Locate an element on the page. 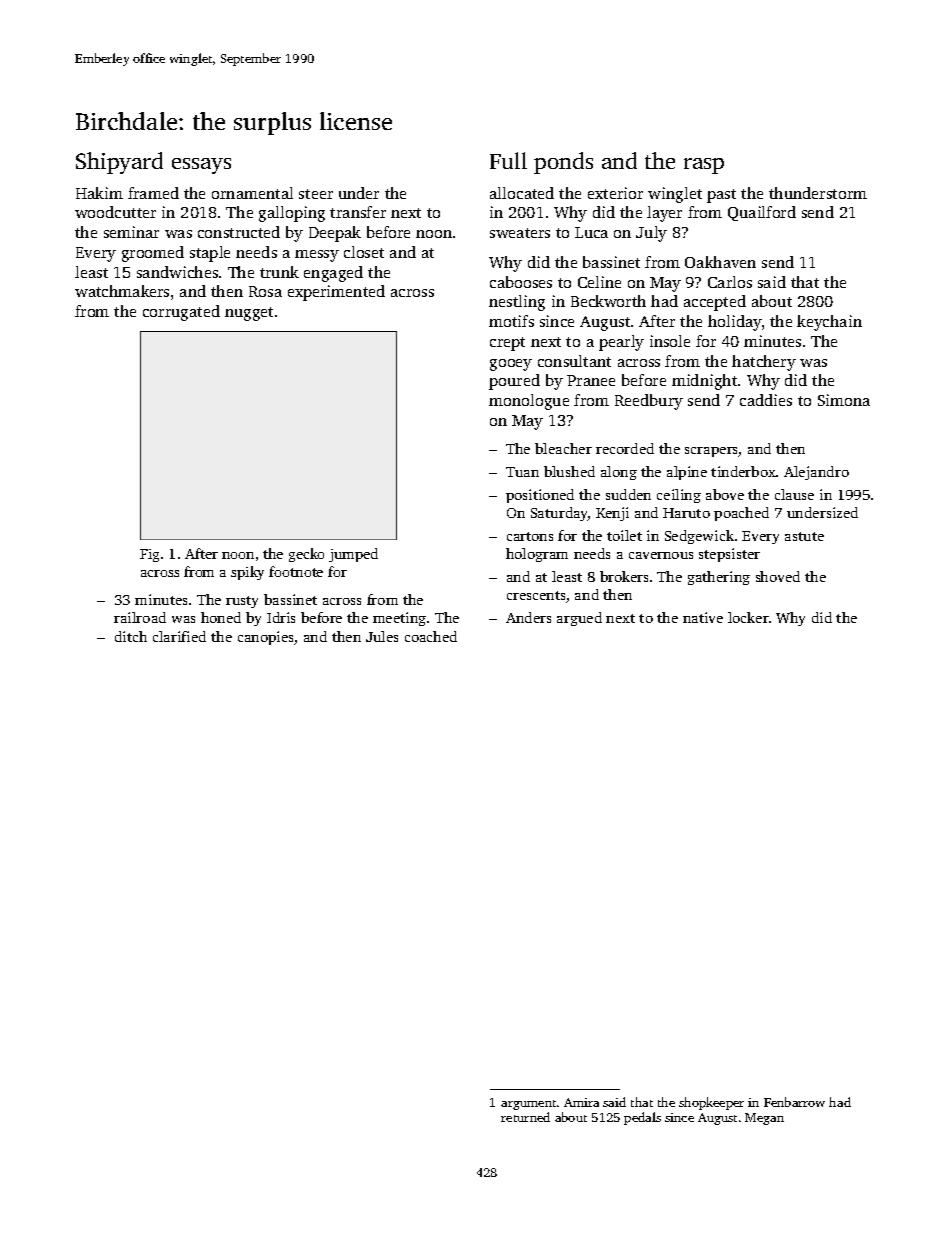  corrugated is located at coordinates (181, 313).
